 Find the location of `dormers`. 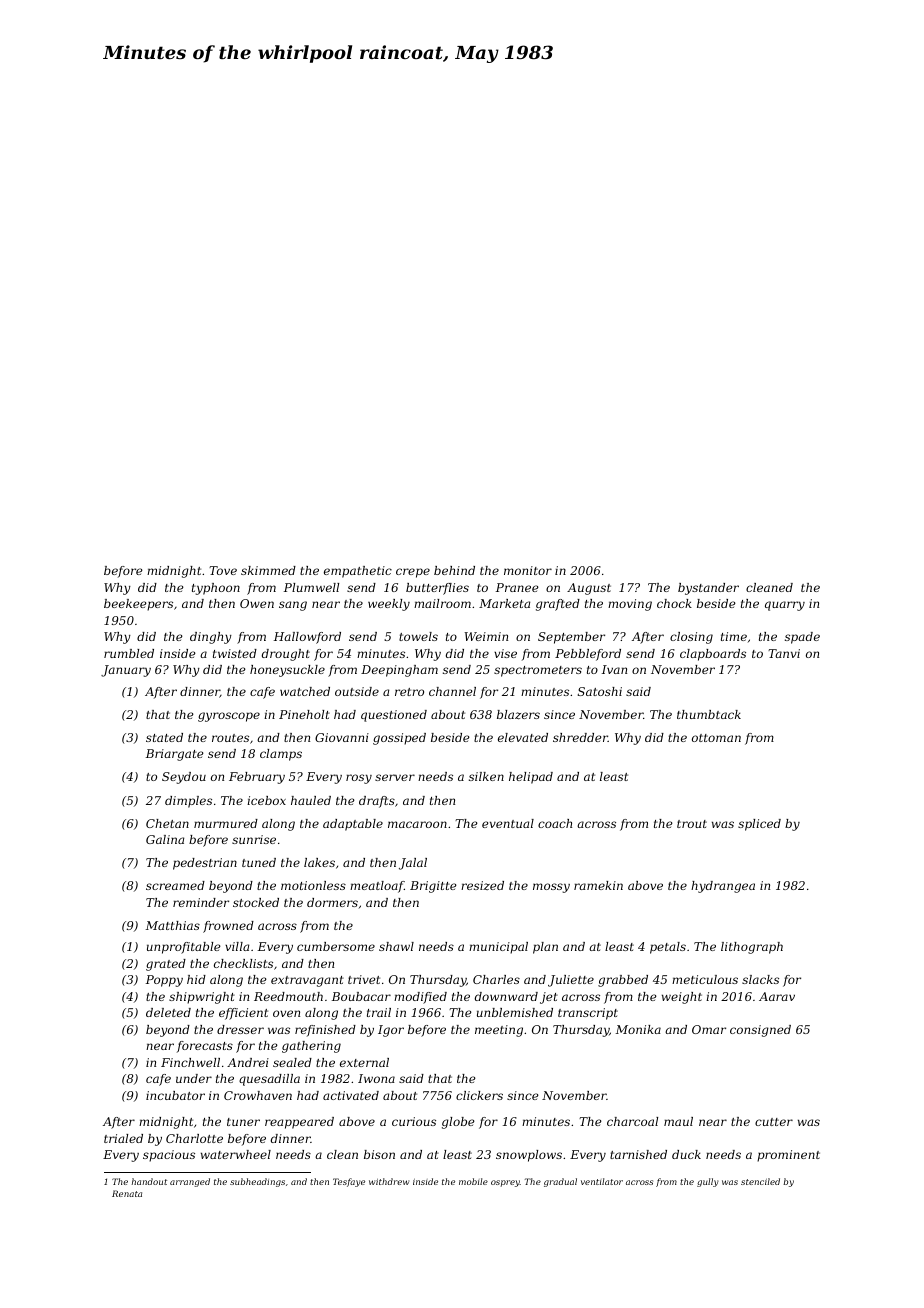

dormers is located at coordinates (332, 902).
